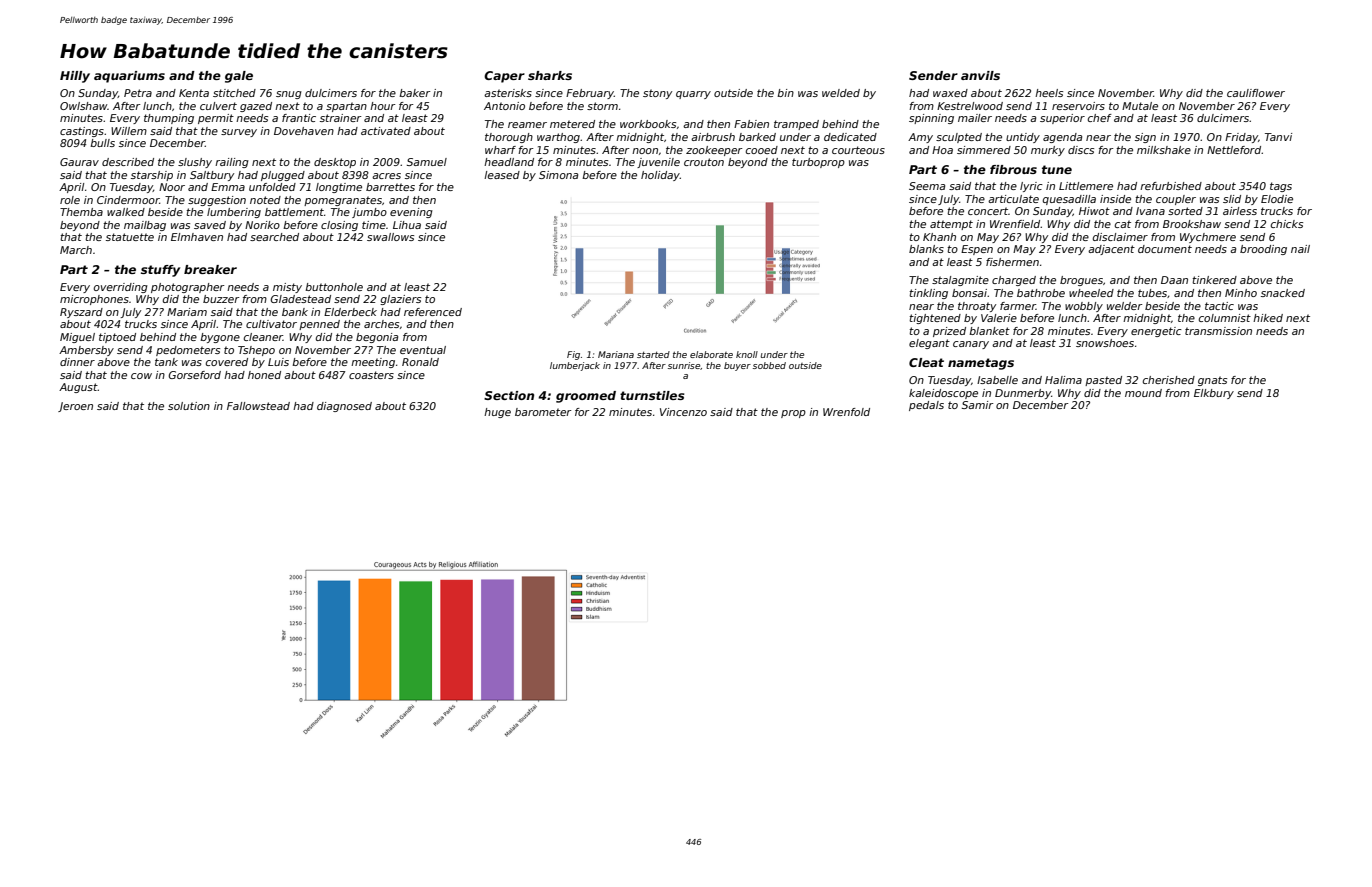 The height and width of the document is (887, 1372). Describe the element at coordinates (648, 124) in the document. I see `workbooks` at that location.
